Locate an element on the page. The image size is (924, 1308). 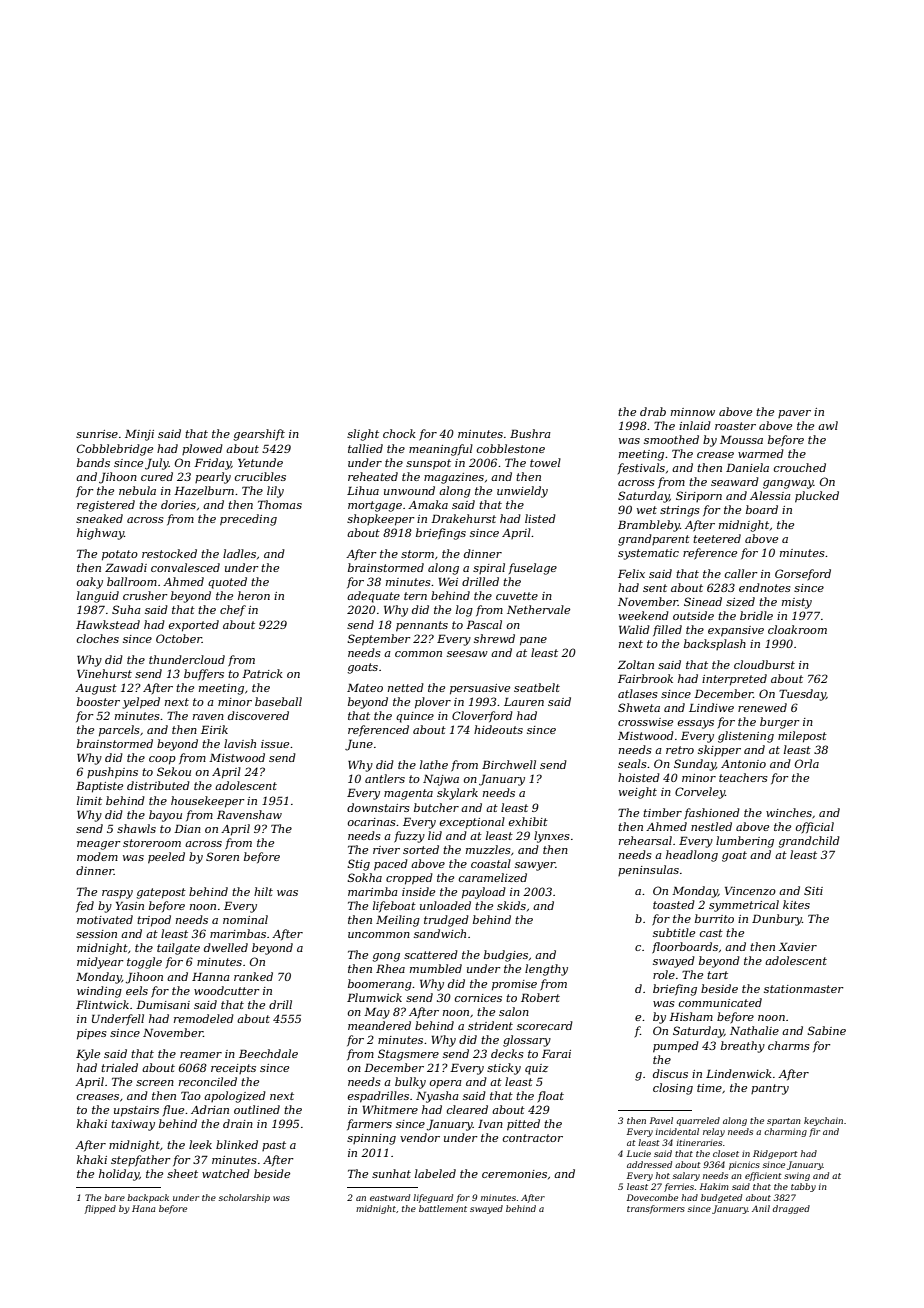
Bushra is located at coordinates (530, 433).
